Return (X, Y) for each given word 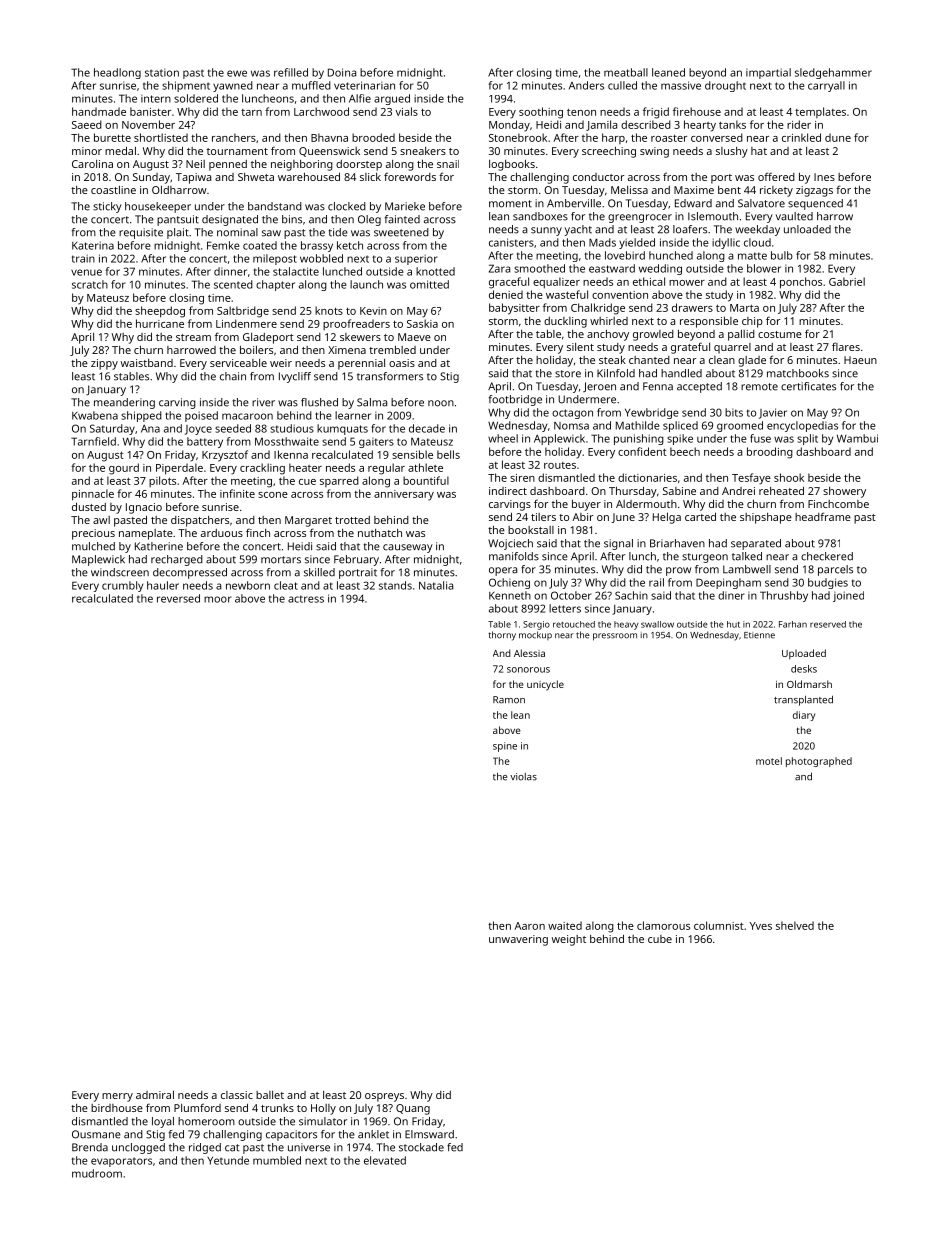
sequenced (815, 204)
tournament (237, 151)
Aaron (529, 926)
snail (448, 164)
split (807, 439)
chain (233, 376)
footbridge (515, 400)
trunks (277, 1108)
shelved (795, 925)
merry (117, 1097)
